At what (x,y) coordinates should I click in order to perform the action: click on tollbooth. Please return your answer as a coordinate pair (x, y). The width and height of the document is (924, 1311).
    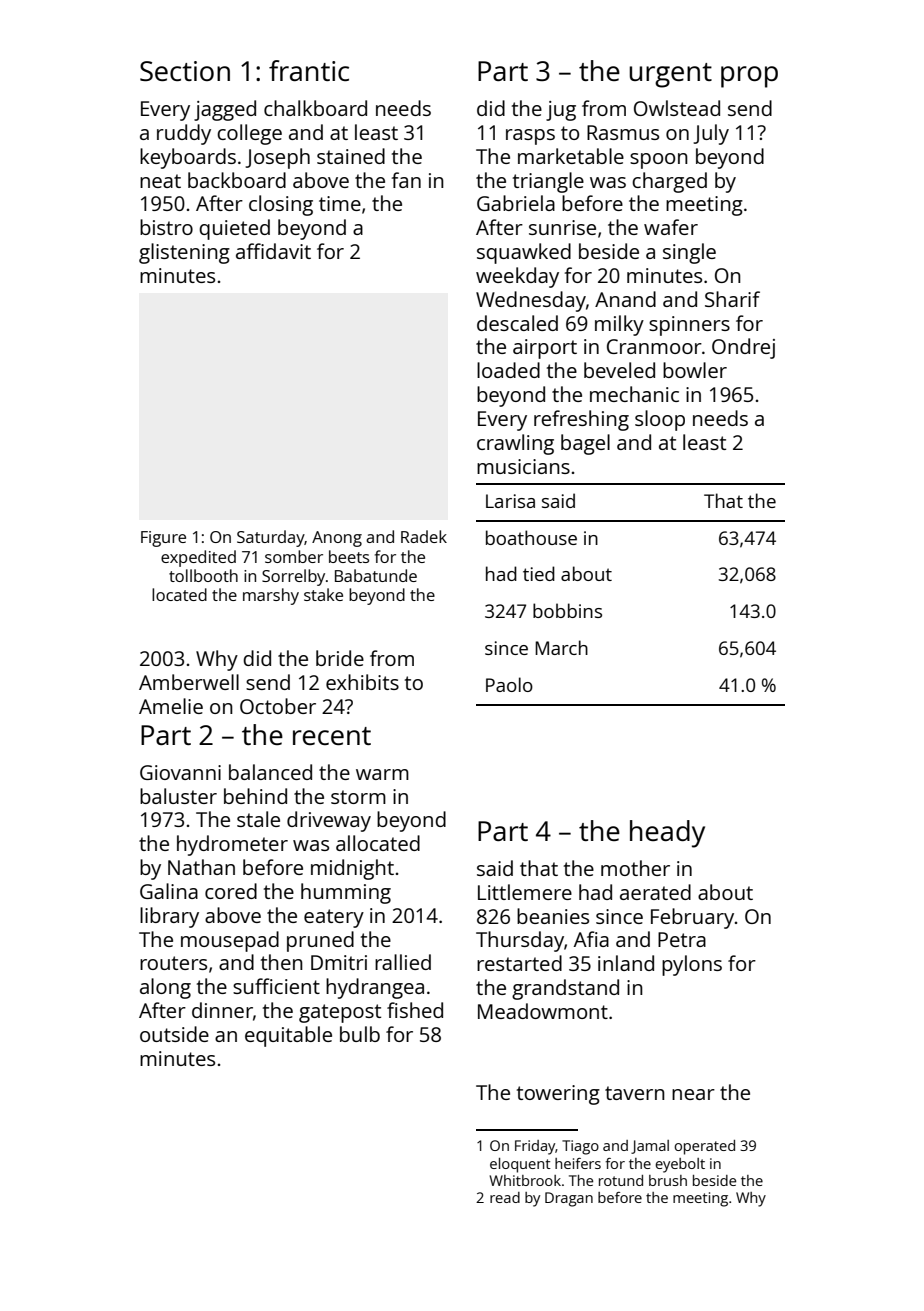
    Looking at the image, I should click on (203, 575).
